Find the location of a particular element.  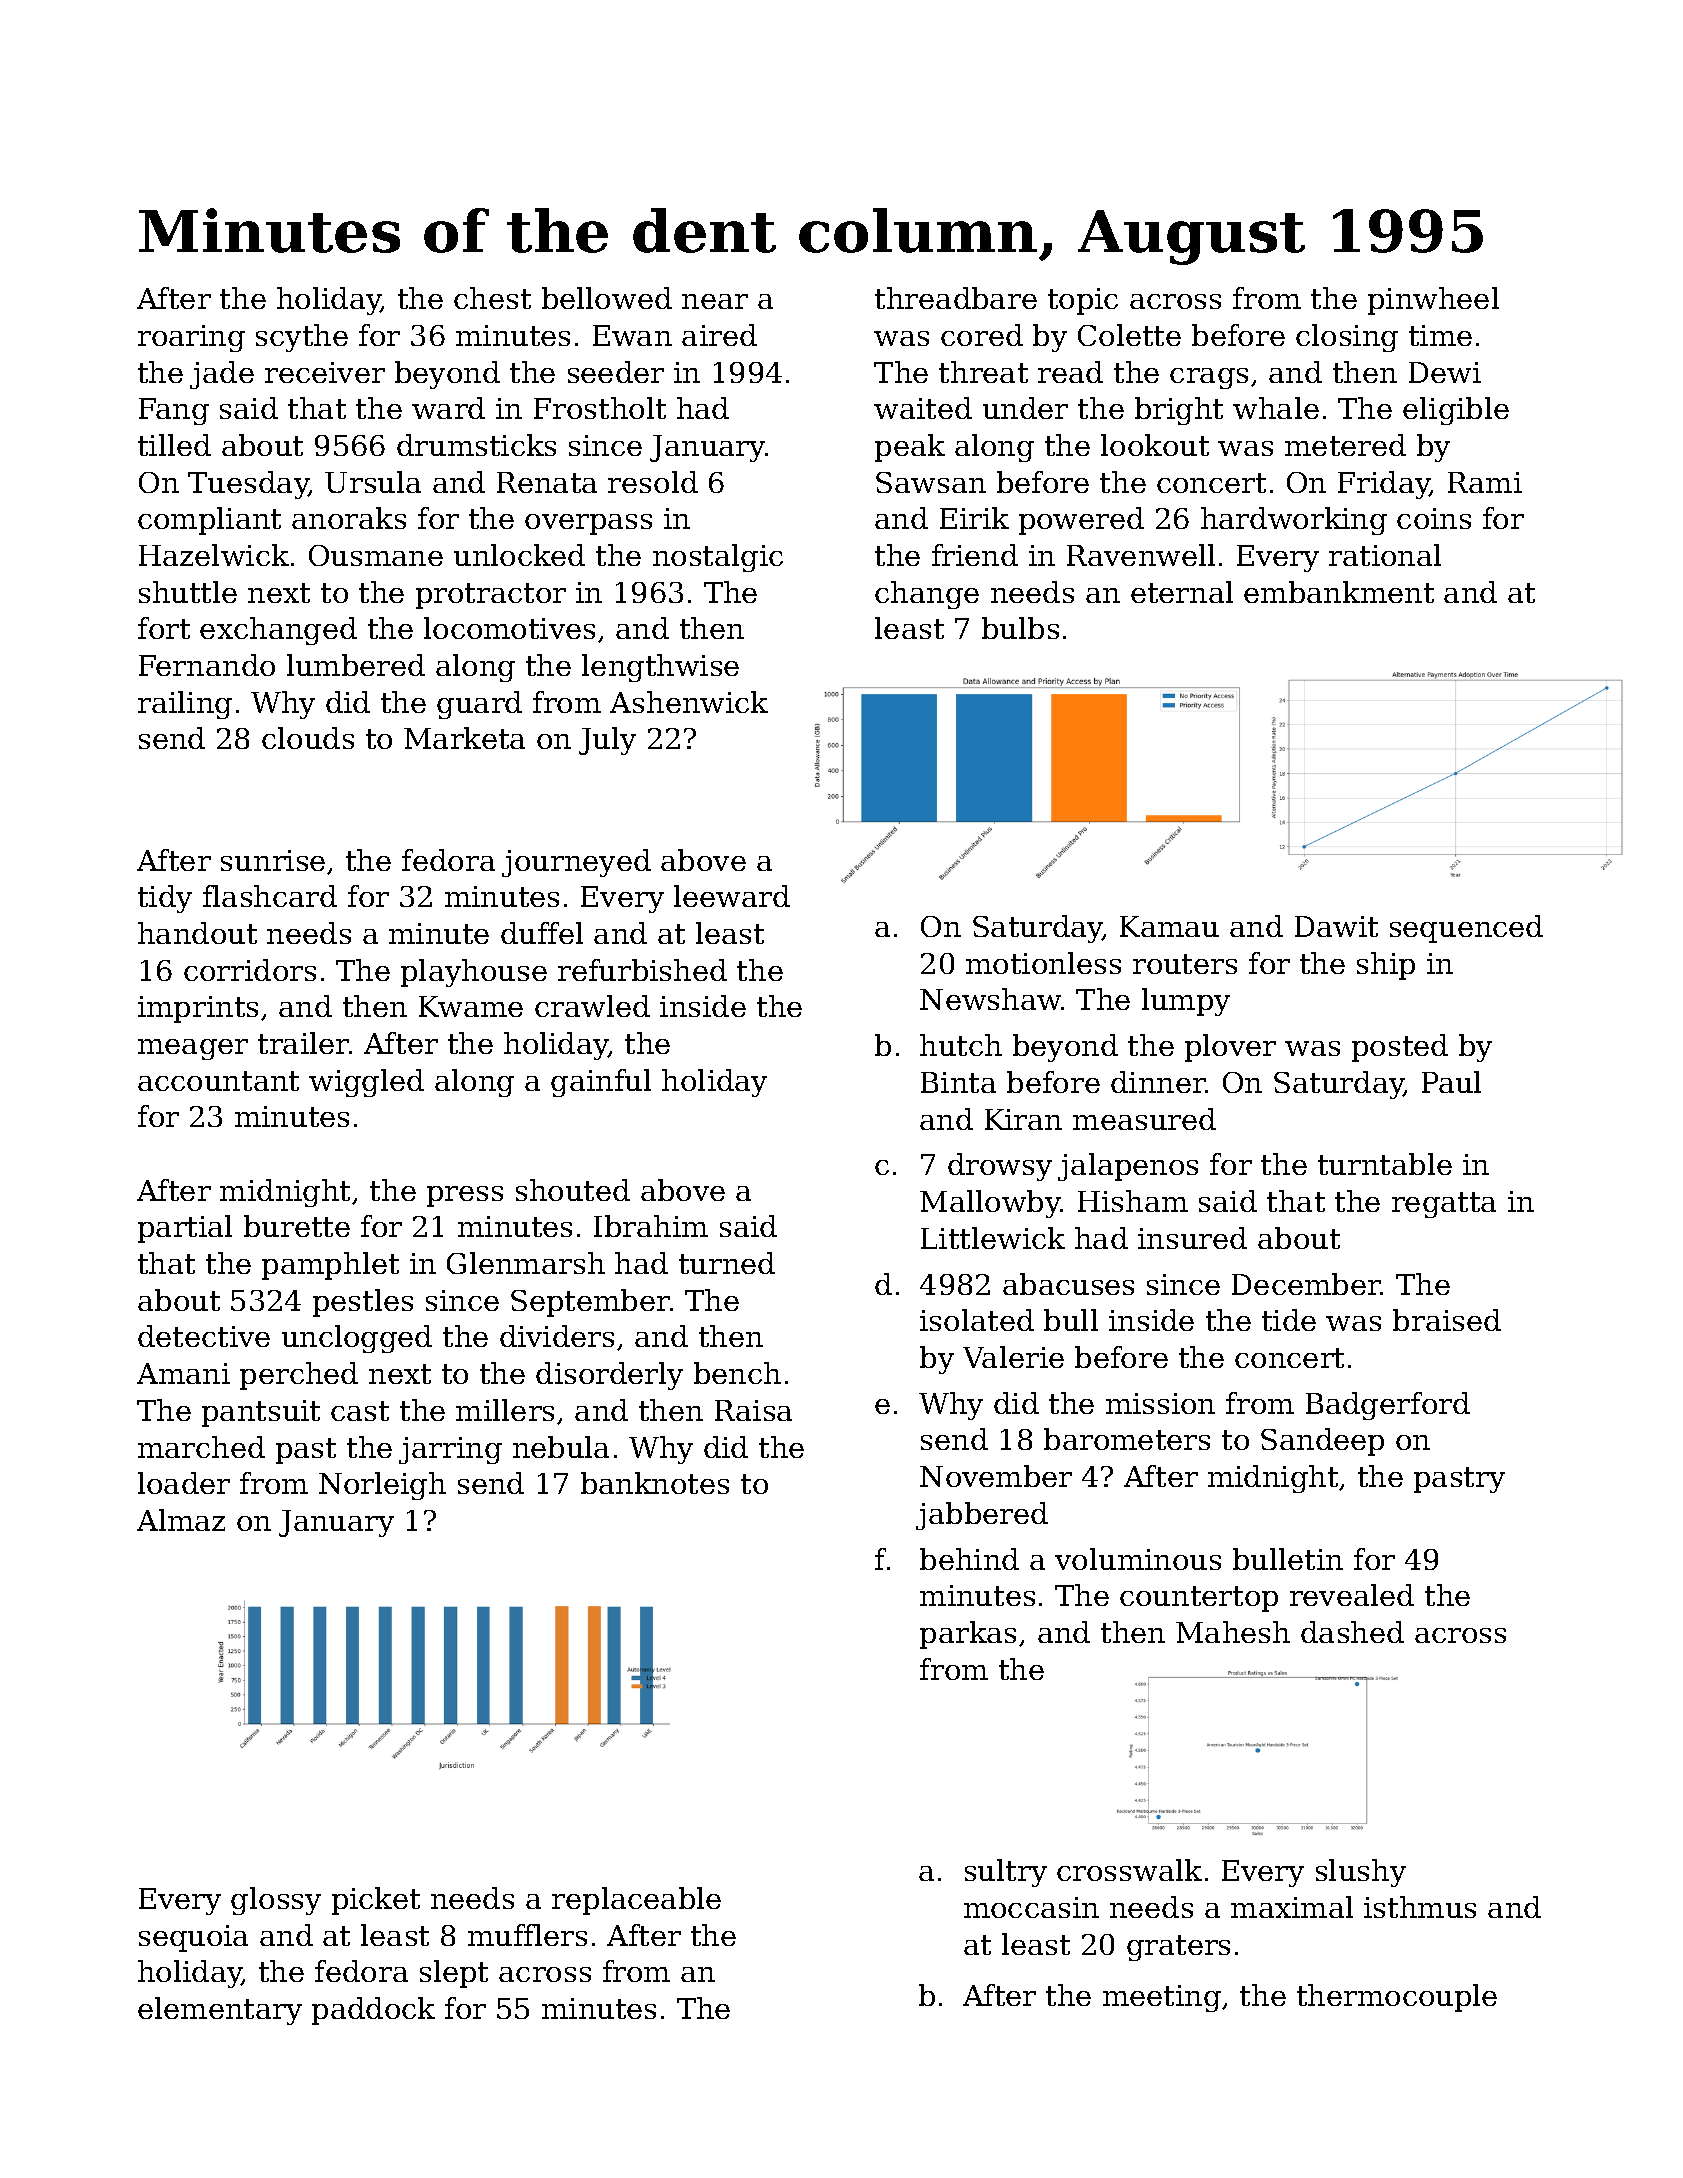

nebula is located at coordinates (561, 1447).
